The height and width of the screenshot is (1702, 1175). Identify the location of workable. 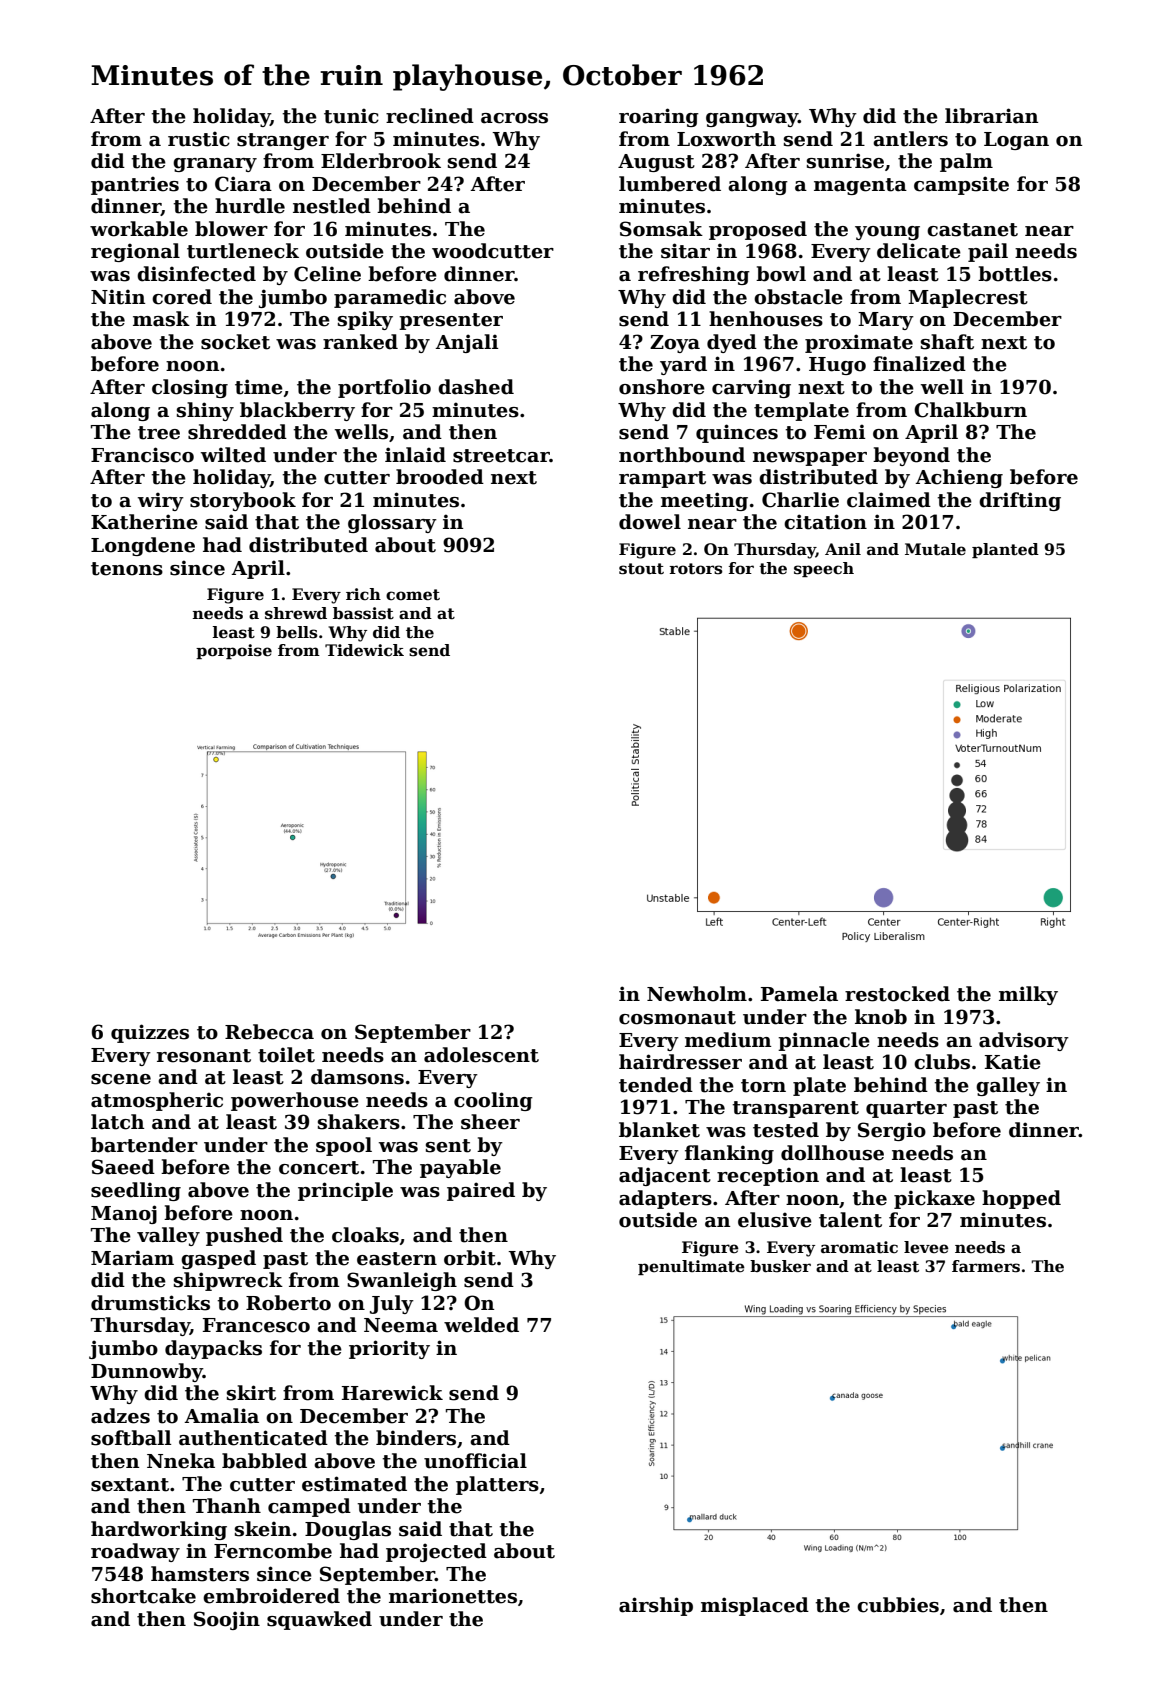
(139, 229).
